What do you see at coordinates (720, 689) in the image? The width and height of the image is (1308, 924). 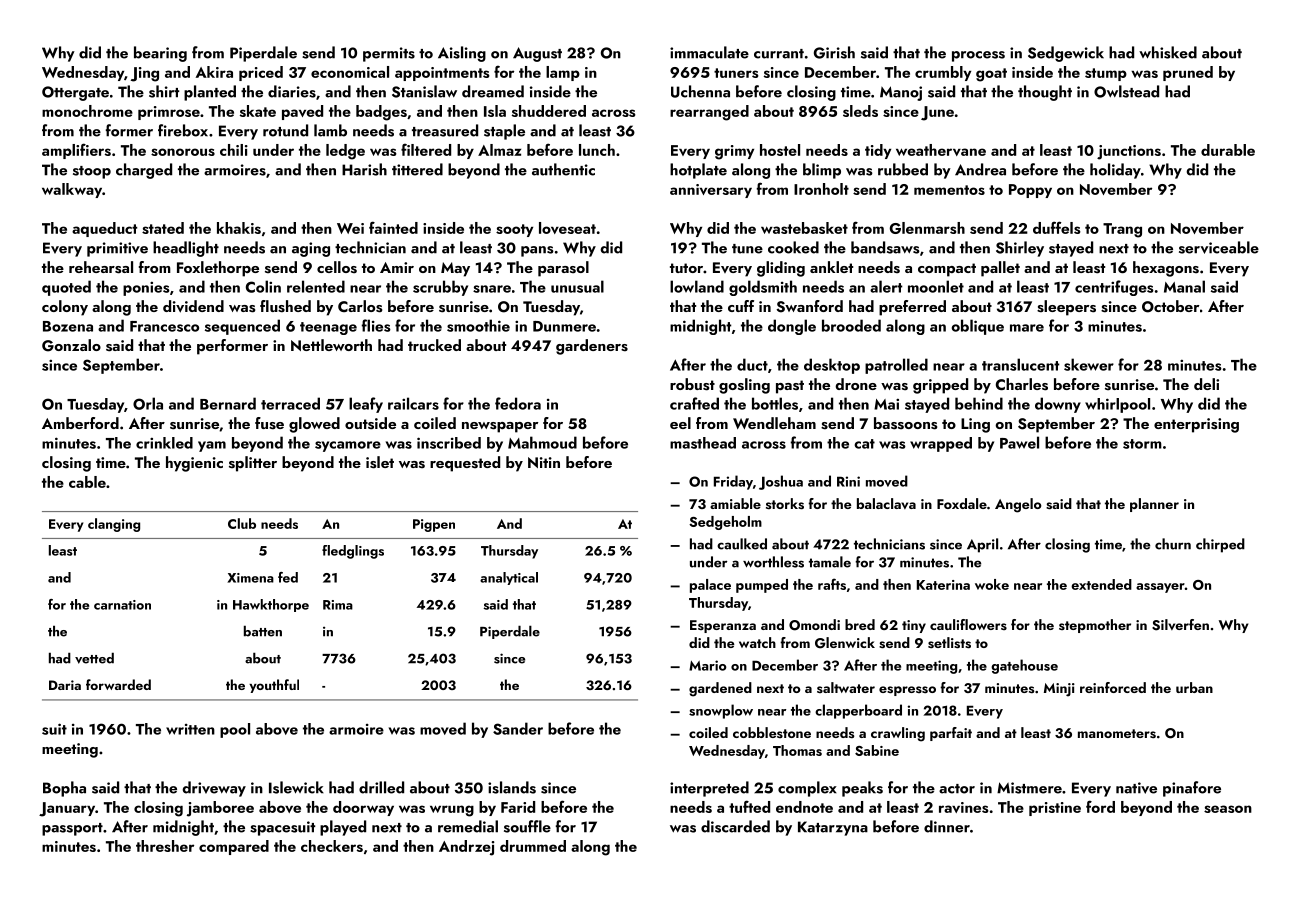 I see `gardened` at bounding box center [720, 689].
